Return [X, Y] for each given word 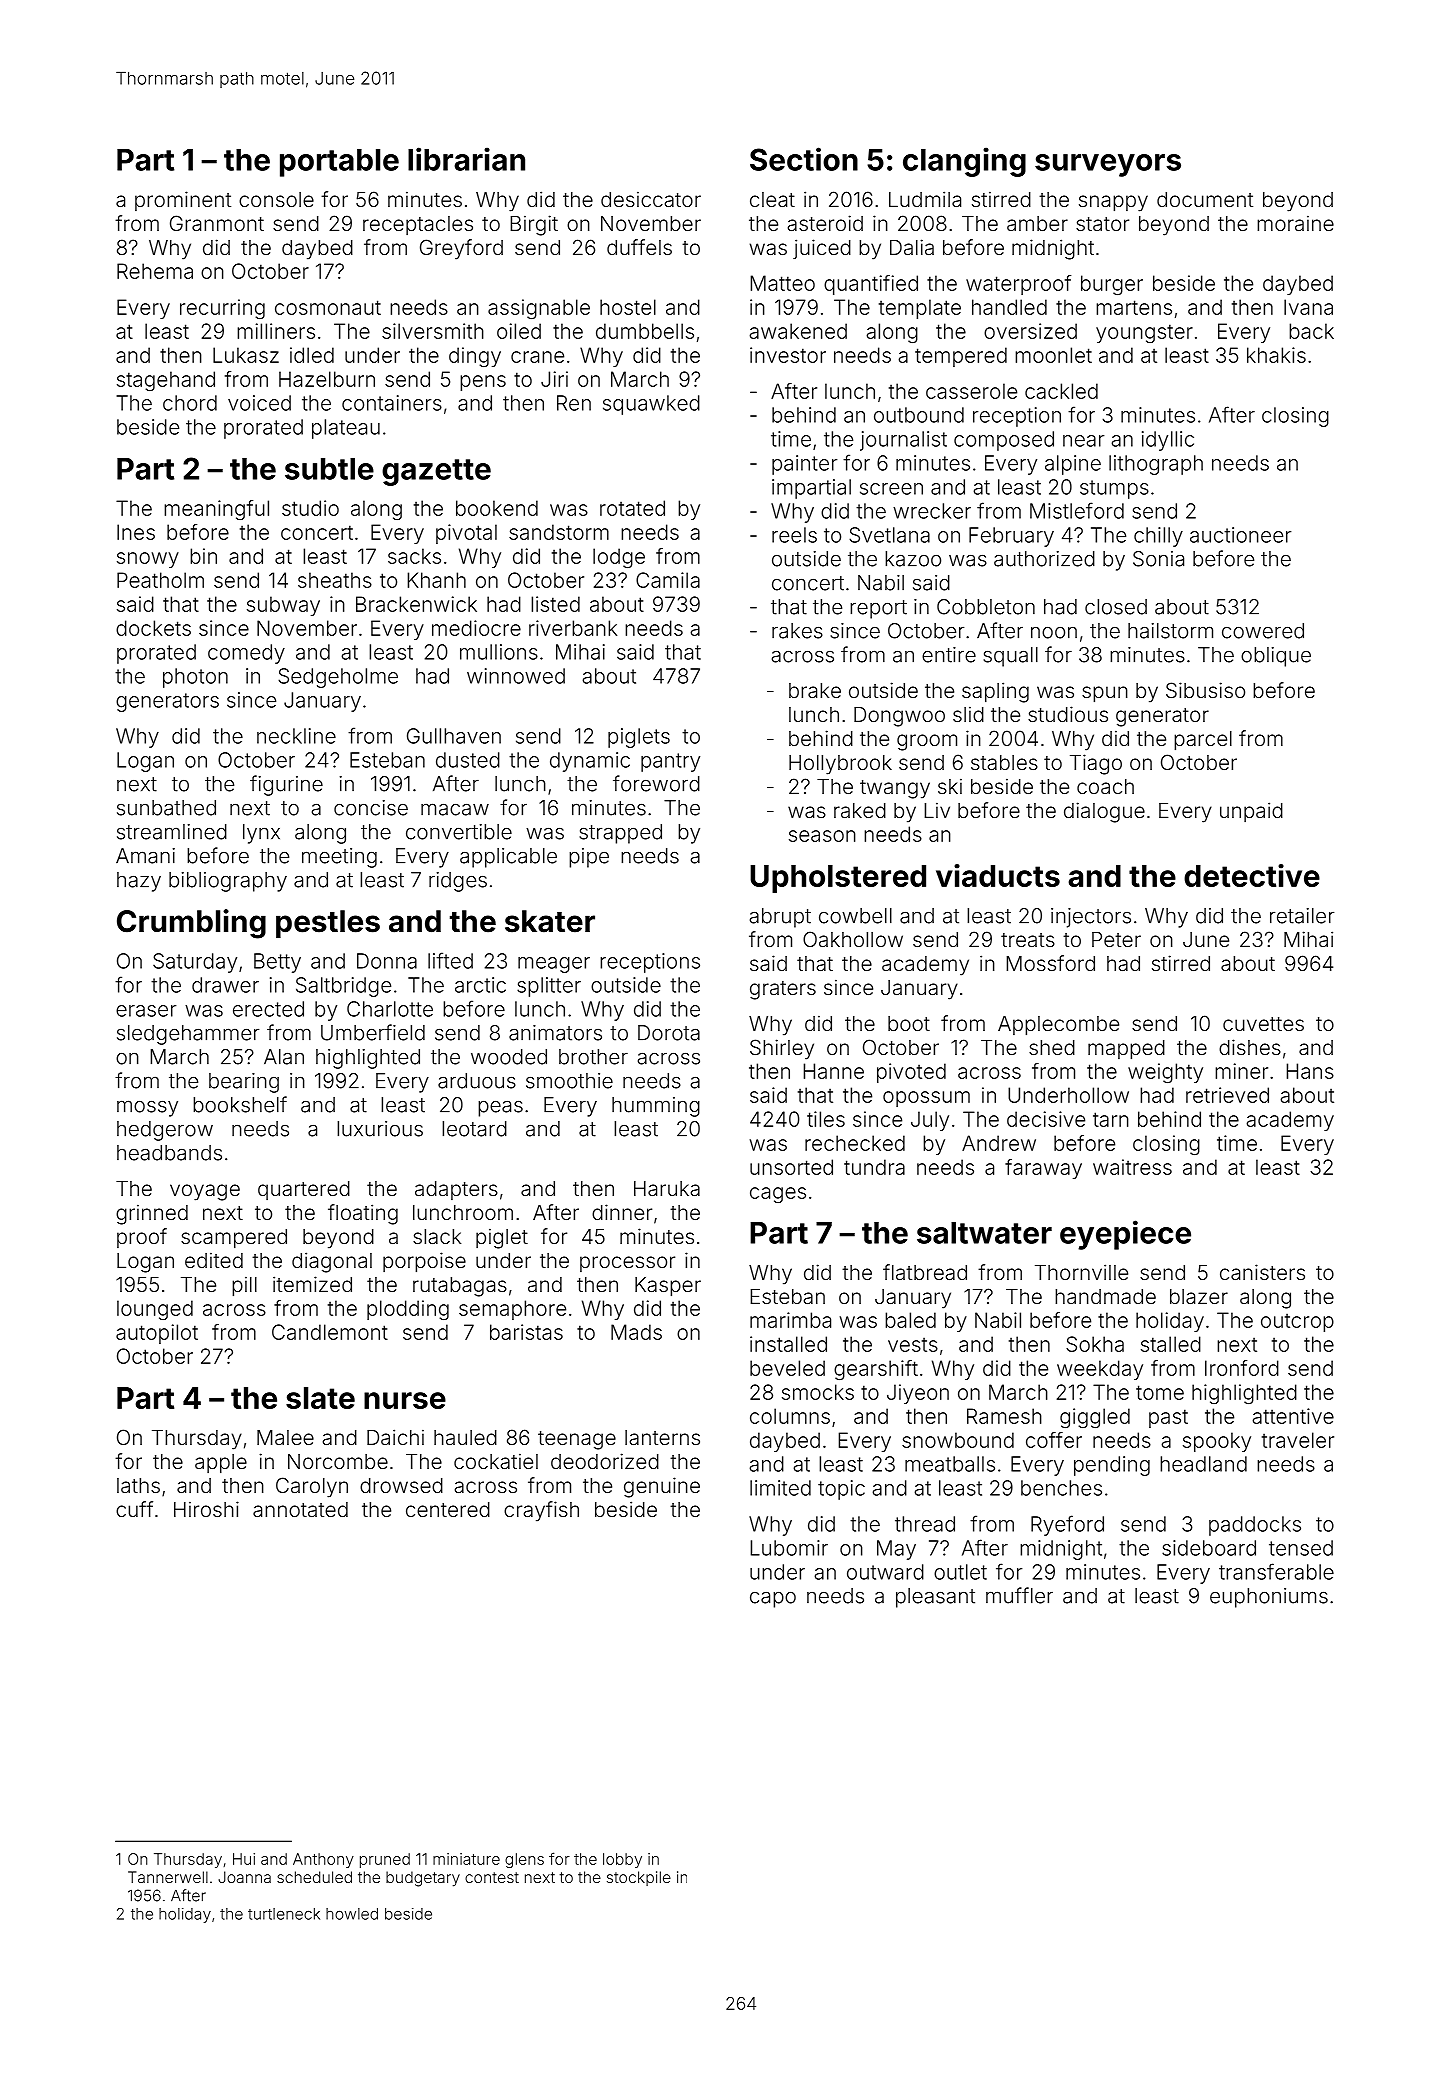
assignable [539, 309]
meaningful [216, 510]
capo [773, 1599]
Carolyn [312, 1487]
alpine [1073, 465]
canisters [1262, 1272]
